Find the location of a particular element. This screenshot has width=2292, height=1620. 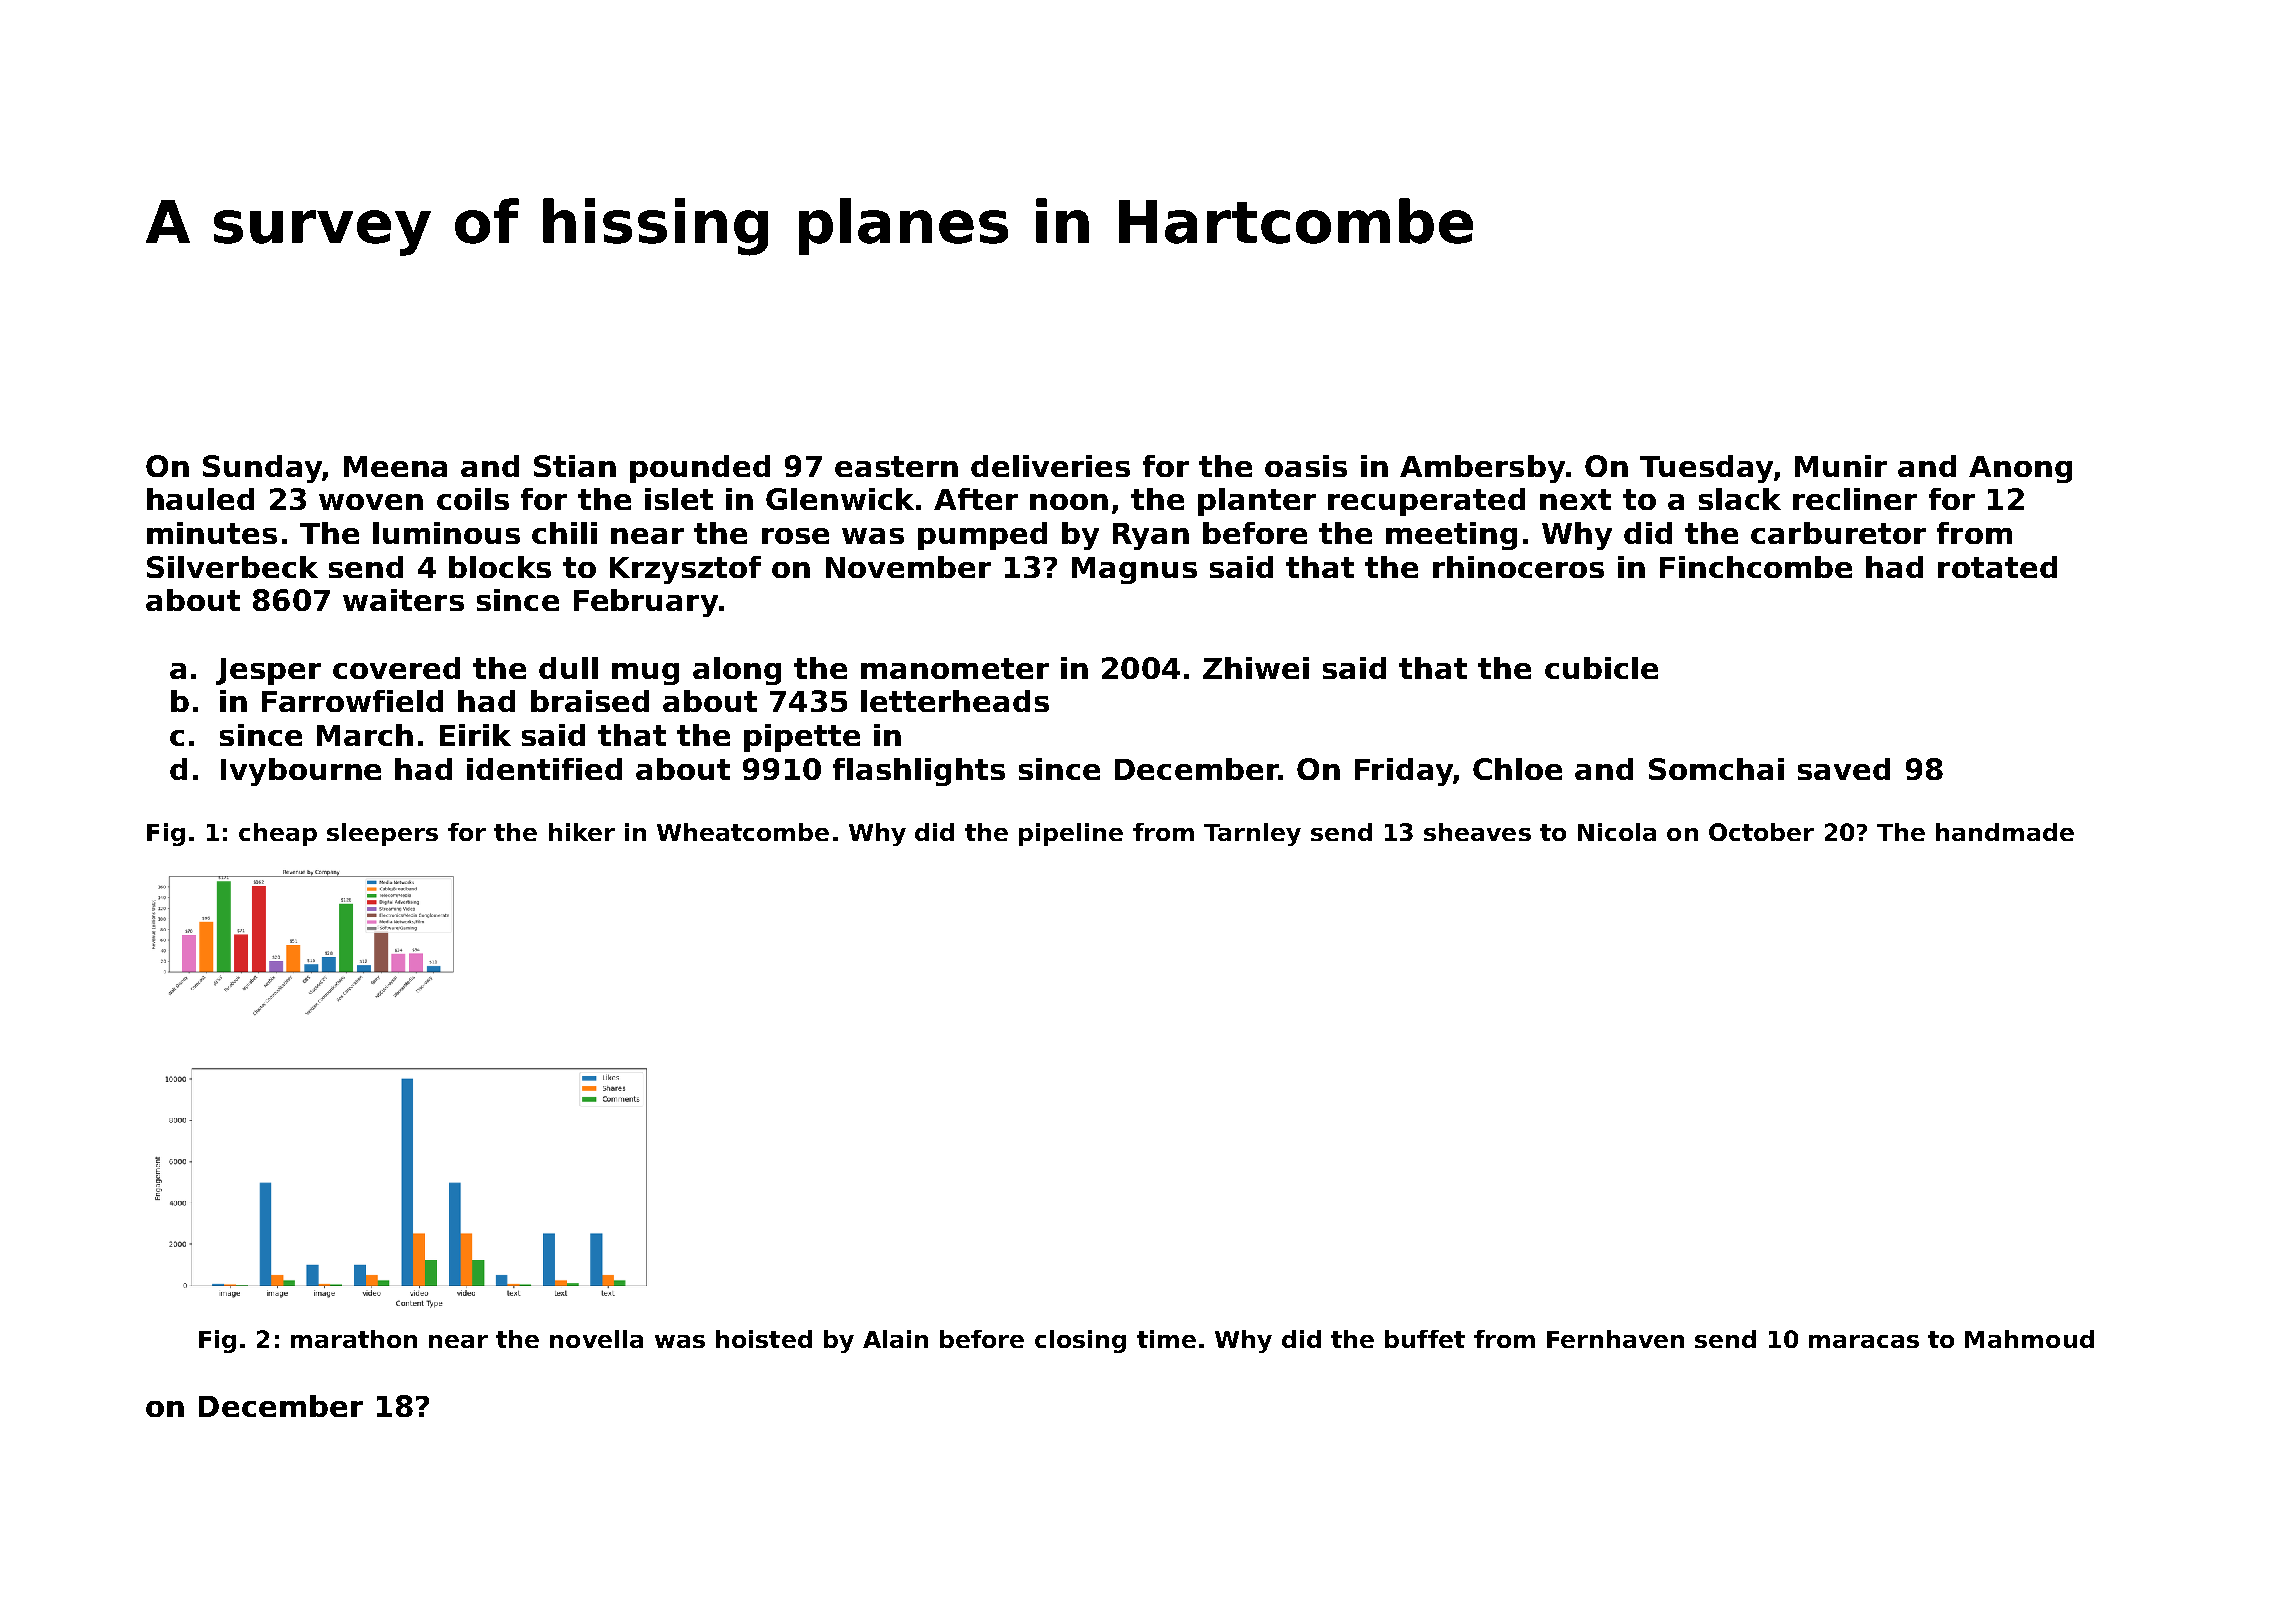

hiker is located at coordinates (582, 832).
